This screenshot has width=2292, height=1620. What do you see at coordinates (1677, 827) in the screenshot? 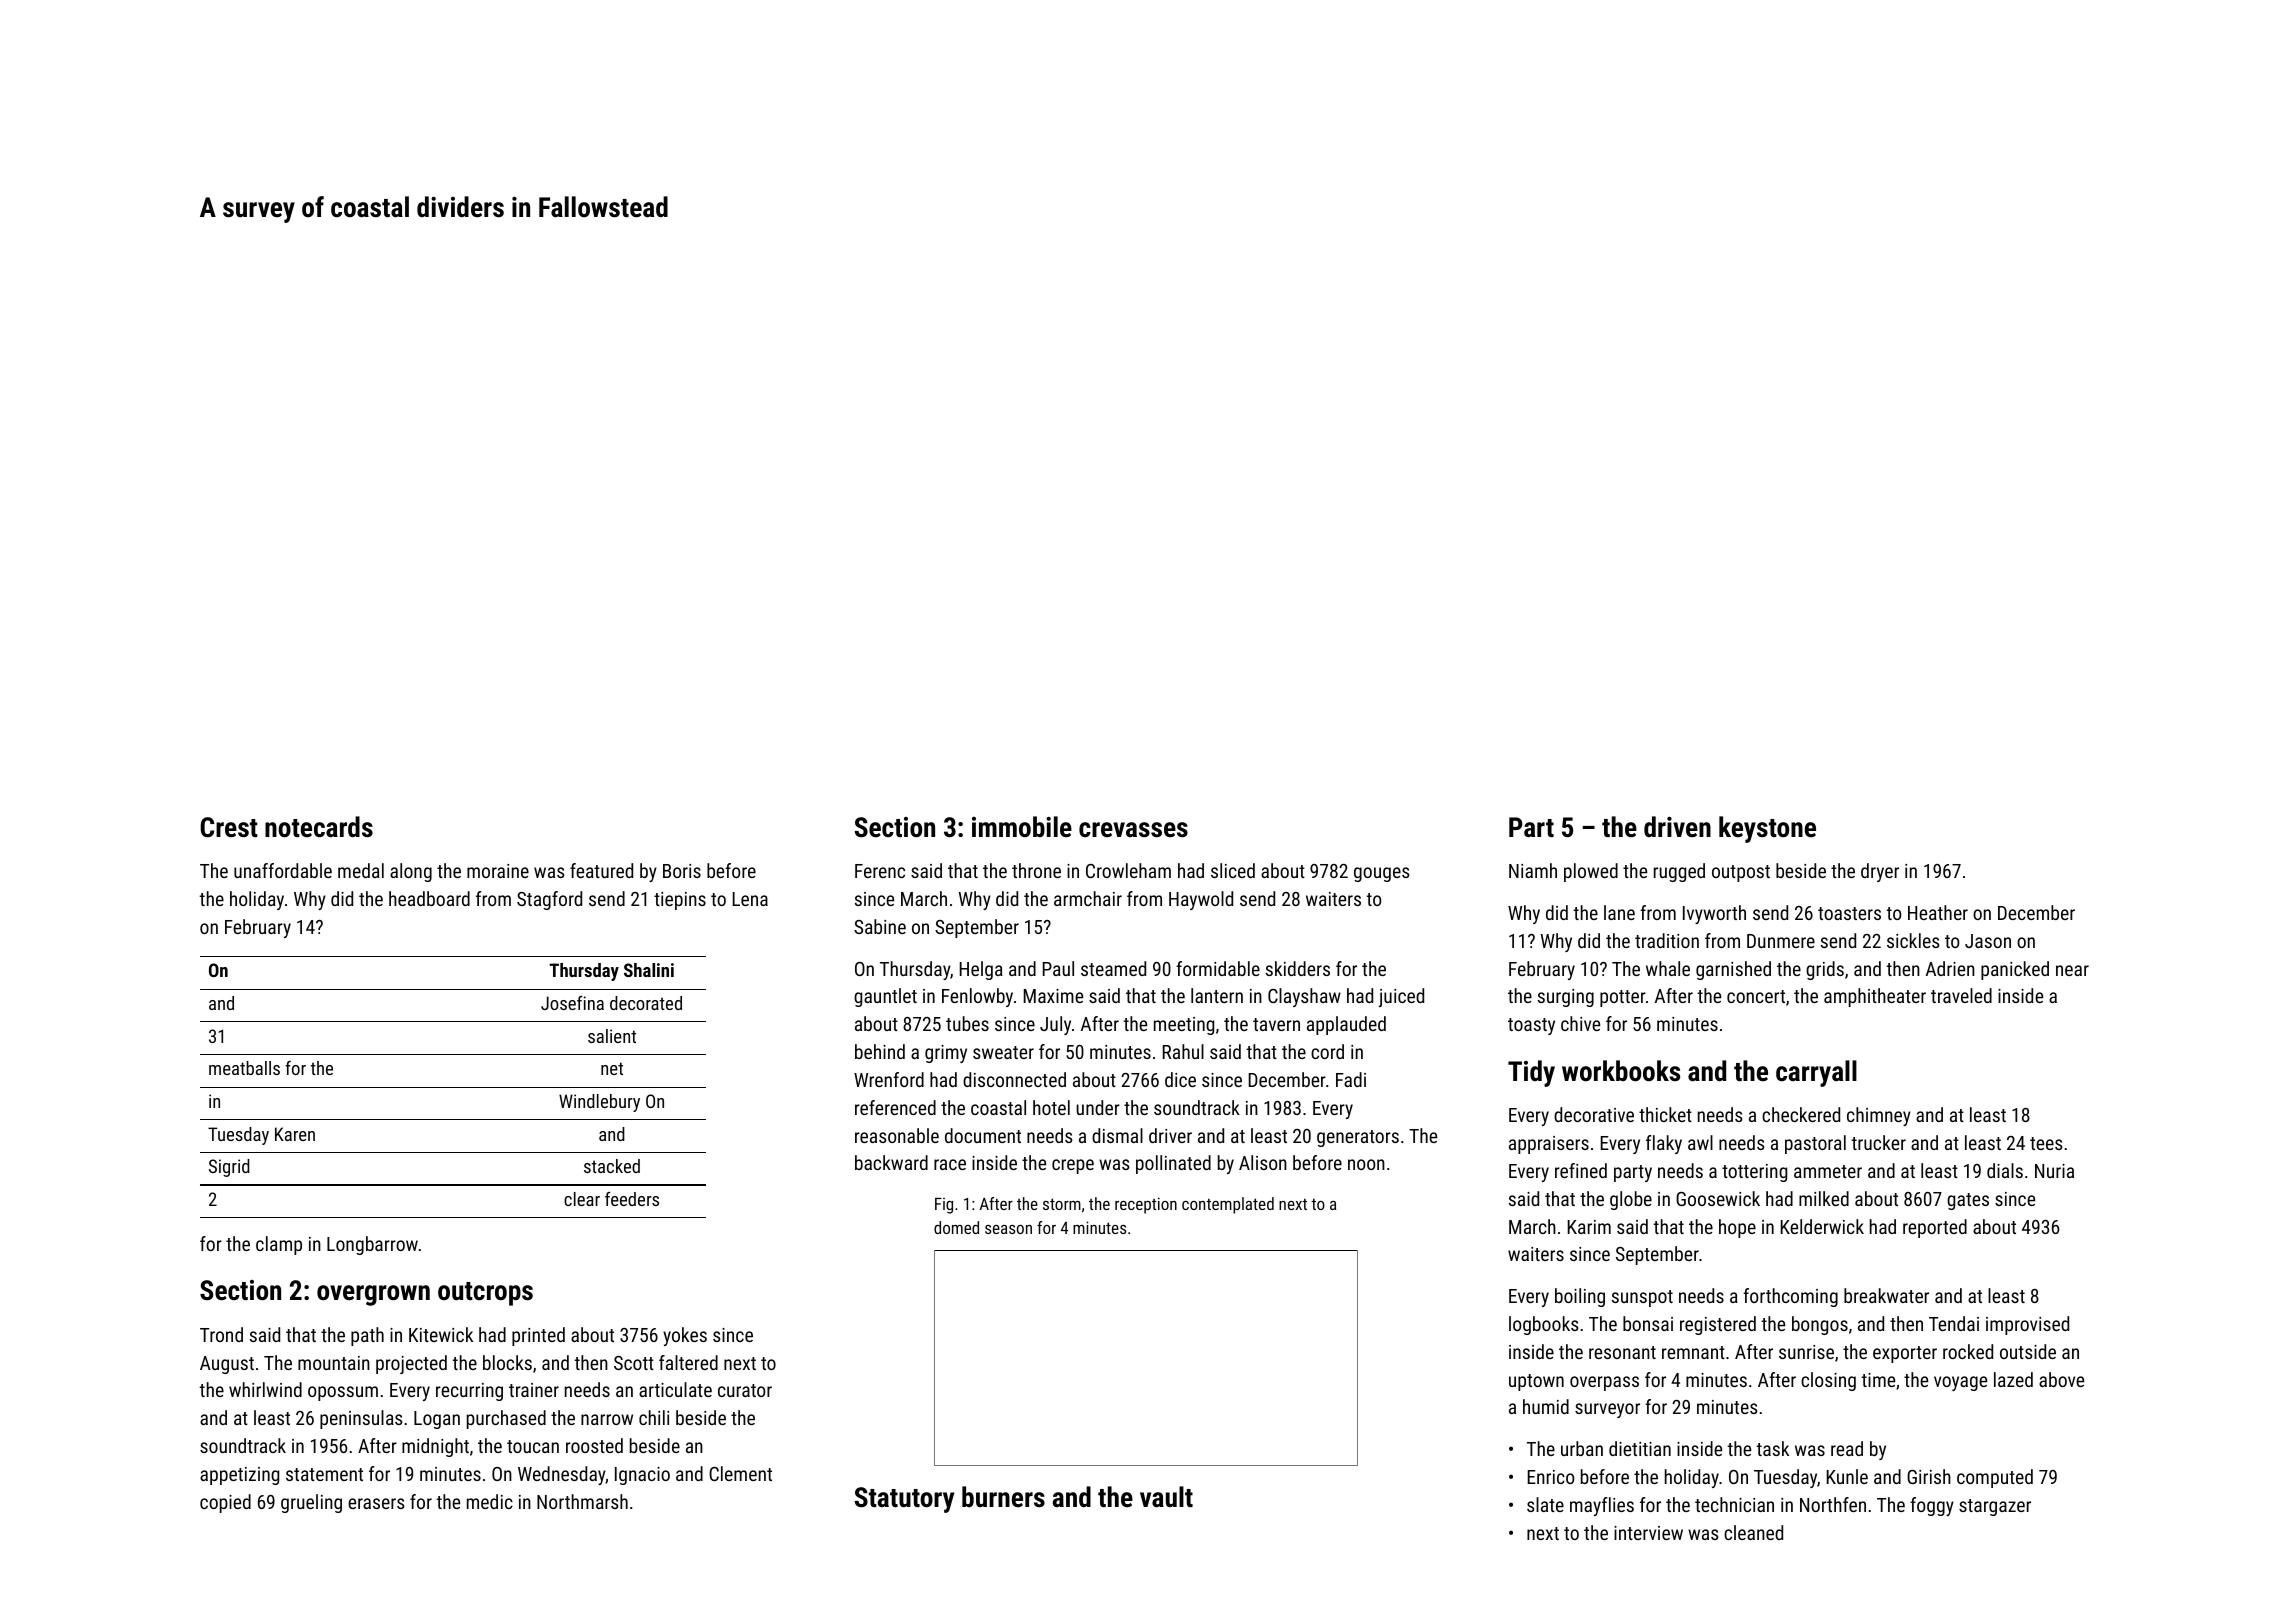
I see `driven` at bounding box center [1677, 827].
